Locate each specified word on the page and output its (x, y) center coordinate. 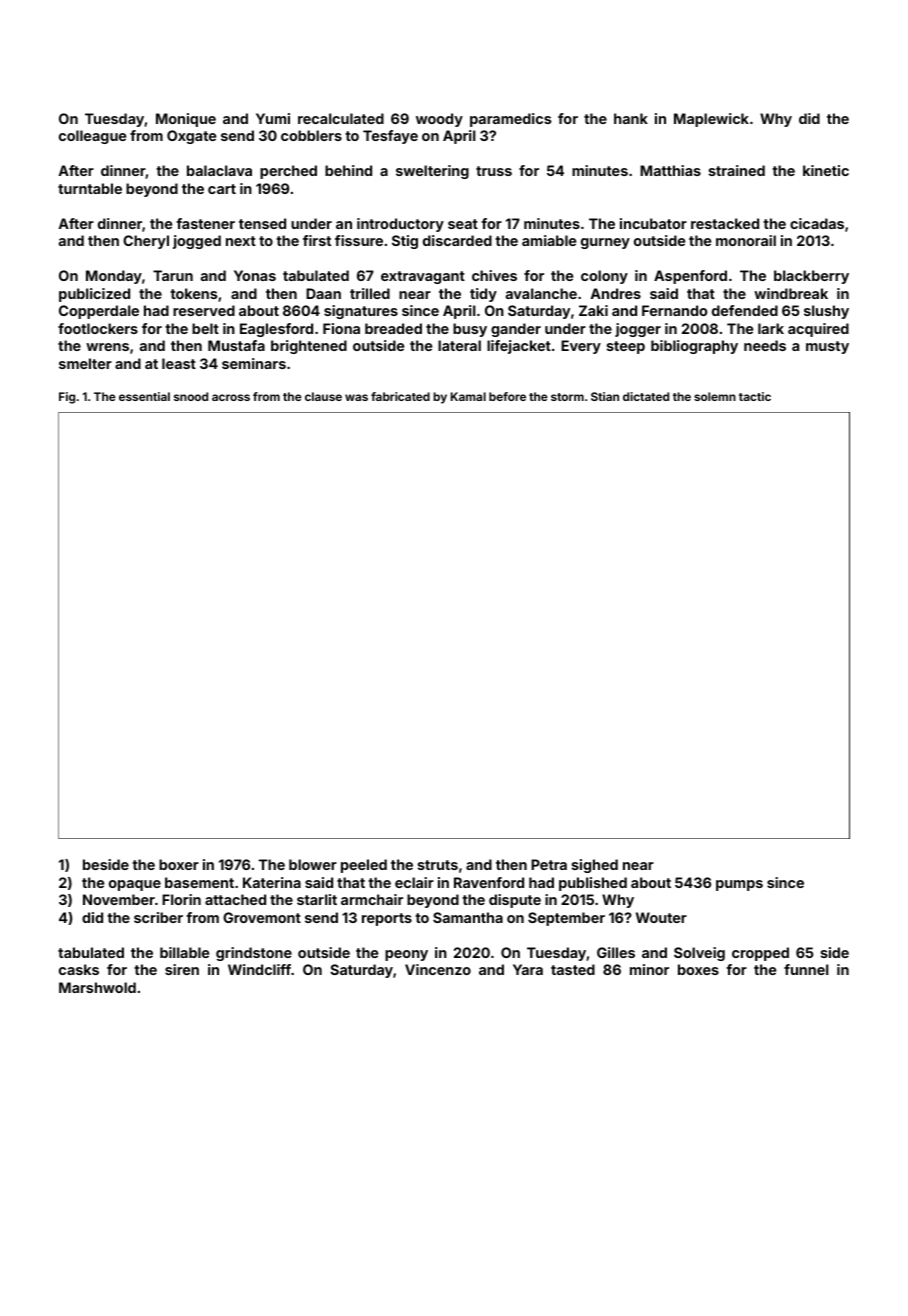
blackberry (811, 277)
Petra (549, 864)
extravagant (423, 277)
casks (79, 969)
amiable (549, 240)
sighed (595, 866)
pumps (739, 885)
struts (438, 865)
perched (288, 172)
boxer (179, 864)
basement (199, 882)
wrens (107, 347)
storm (567, 397)
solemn (715, 396)
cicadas (817, 223)
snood (191, 396)
